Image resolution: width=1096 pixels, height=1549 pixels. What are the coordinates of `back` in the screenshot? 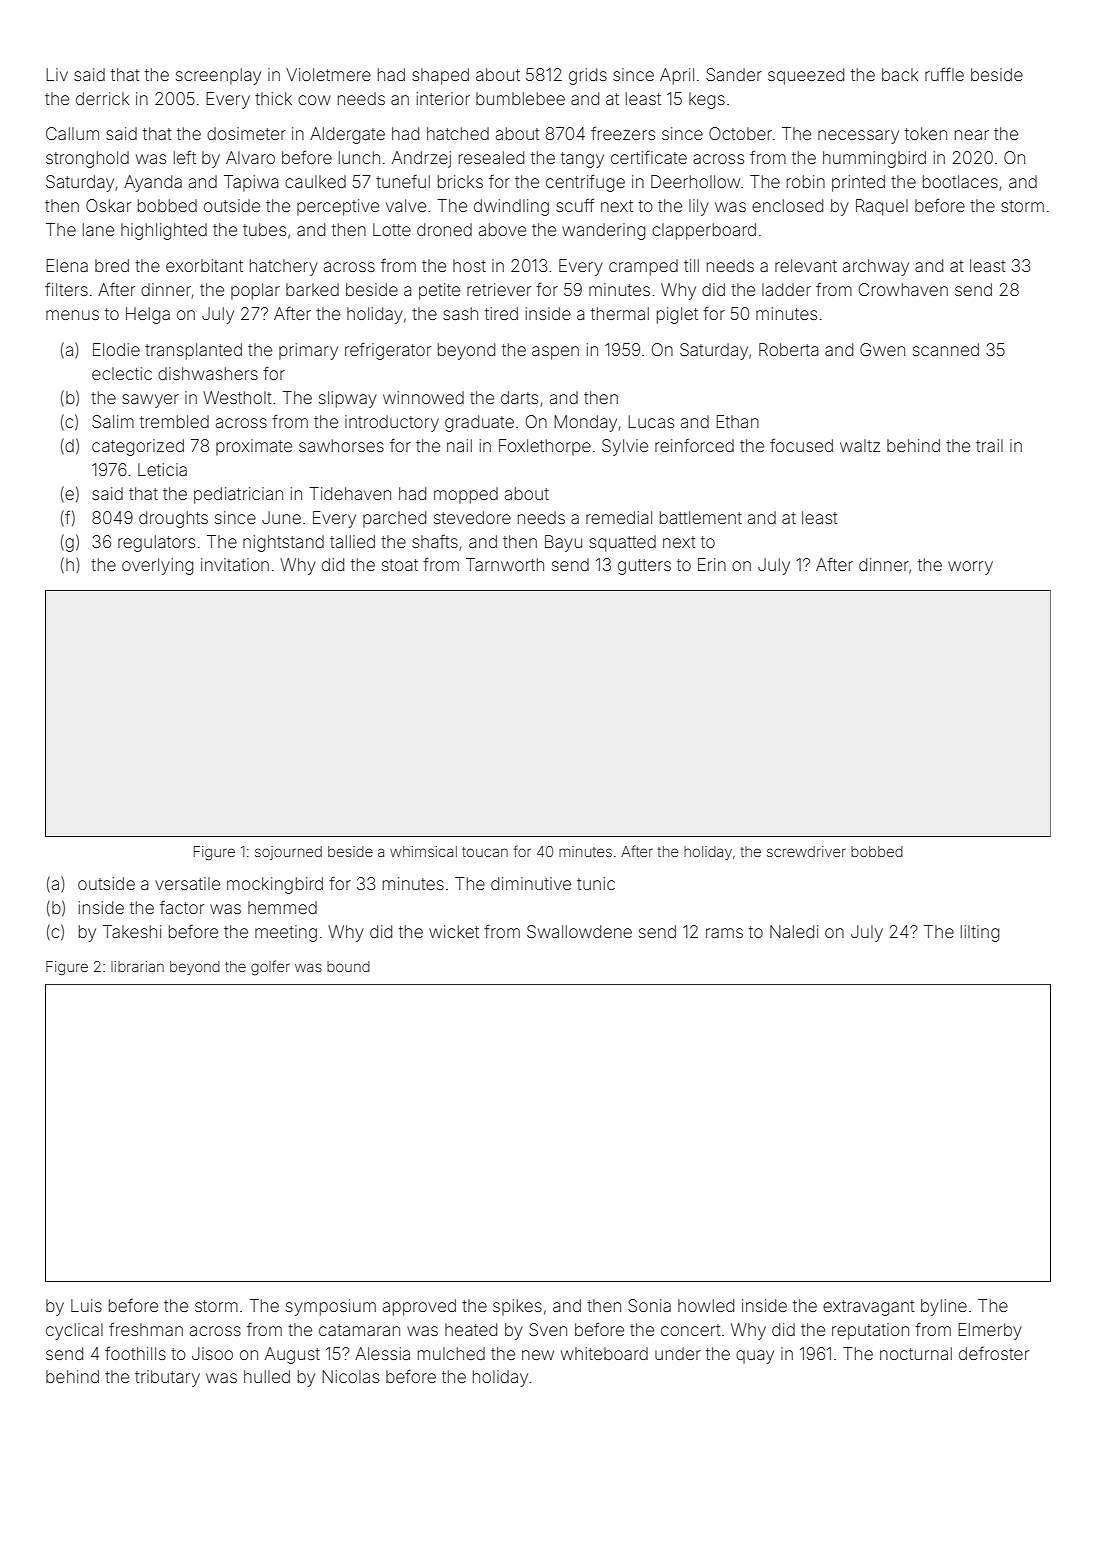 It's located at (900, 74).
